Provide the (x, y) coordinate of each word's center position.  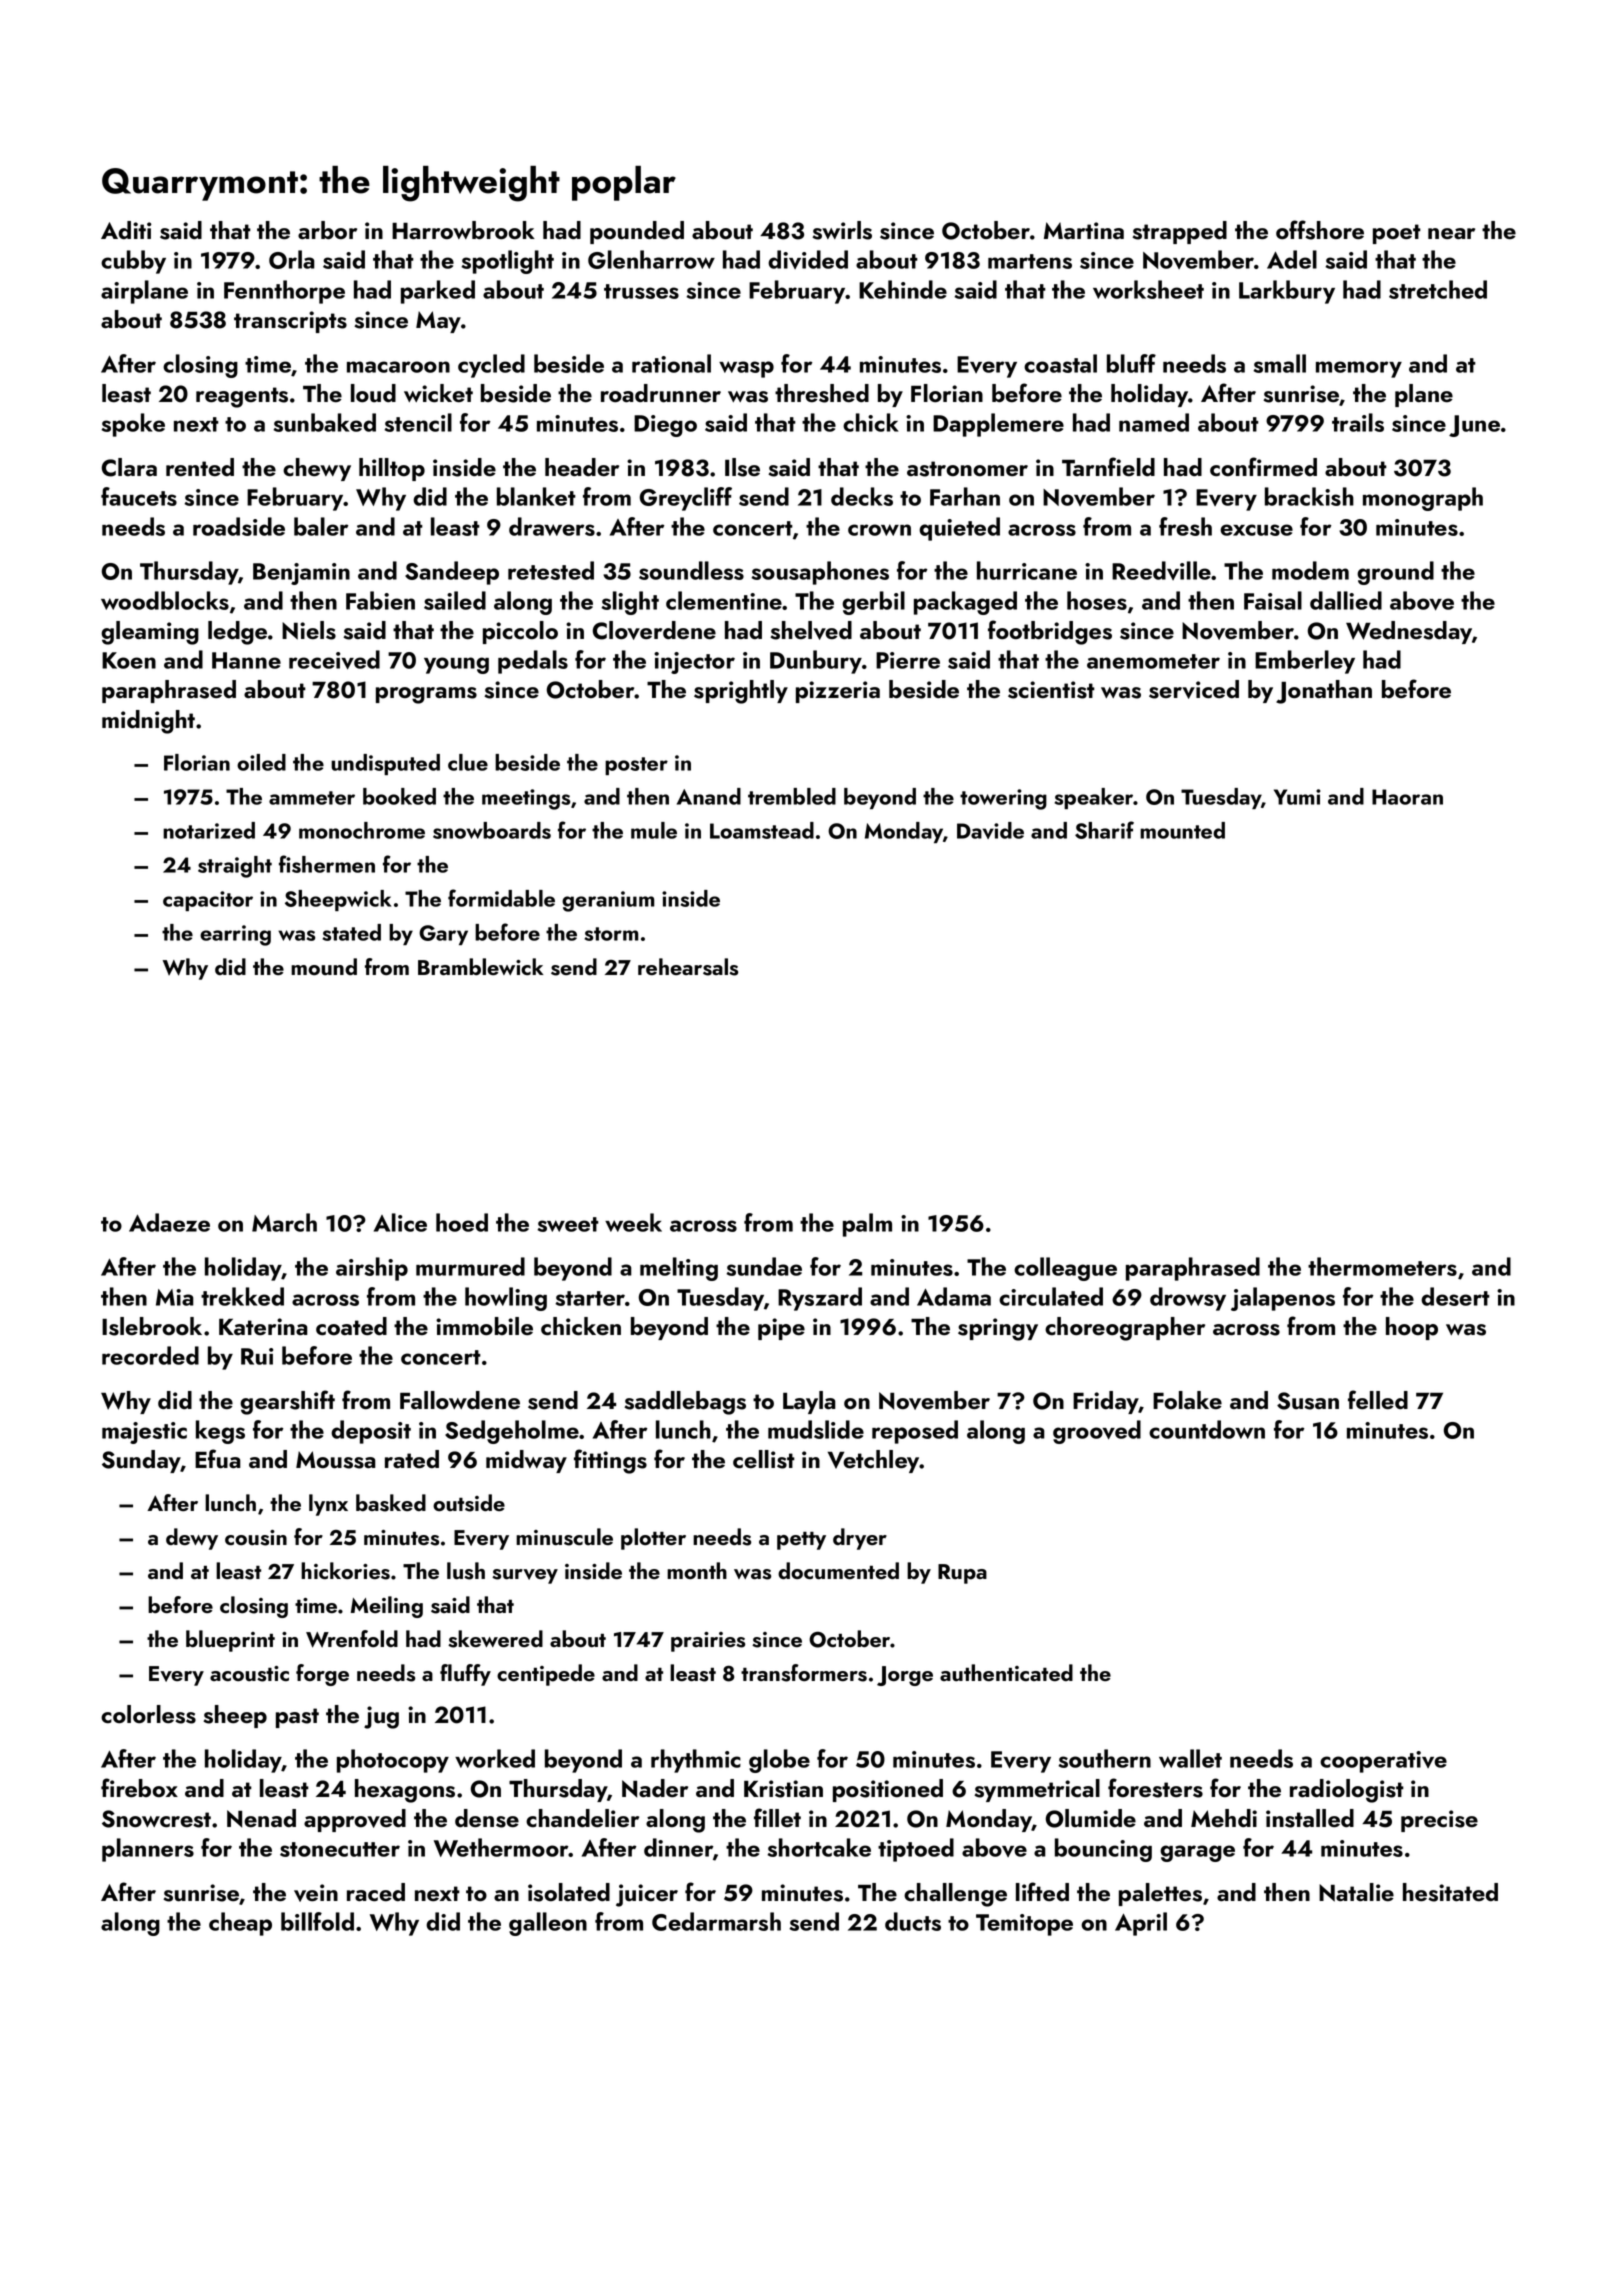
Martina (1084, 230)
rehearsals (688, 967)
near (1451, 234)
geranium (608, 901)
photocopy (393, 1761)
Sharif (1104, 830)
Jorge (905, 1676)
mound (324, 967)
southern (1104, 1758)
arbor (327, 230)
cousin (256, 1538)
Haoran (1407, 797)
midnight (148, 722)
